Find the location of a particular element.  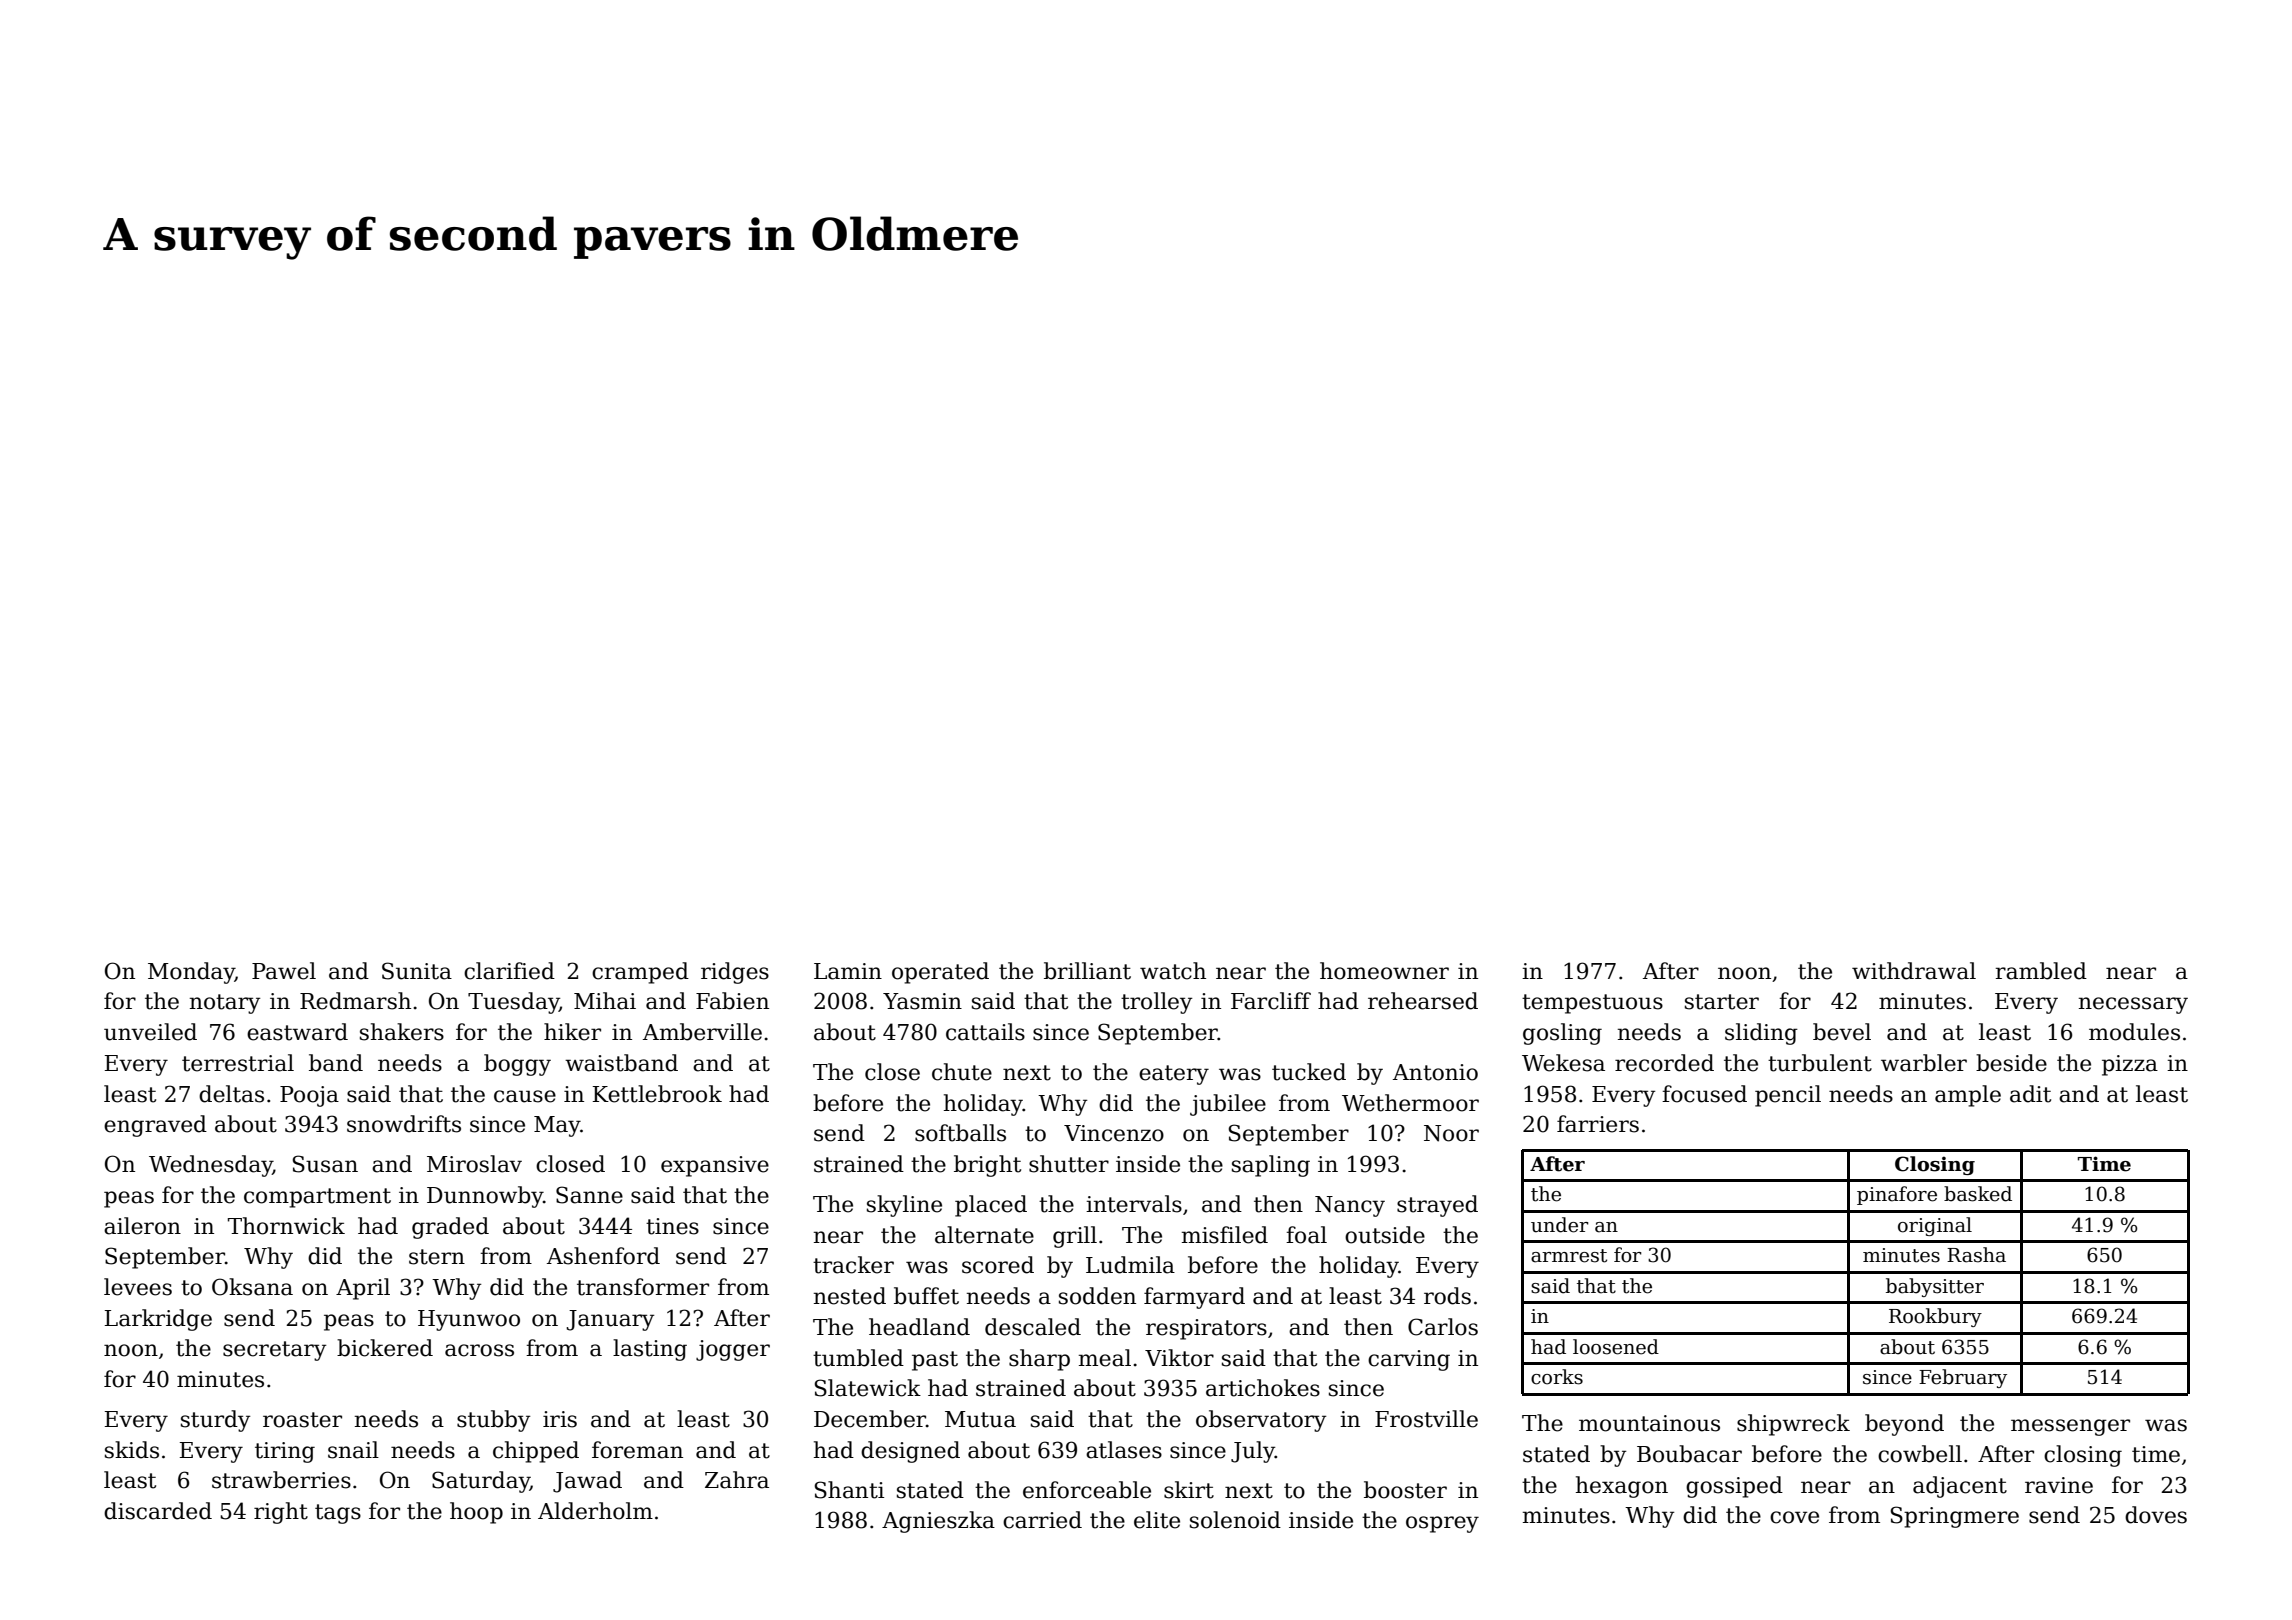

basked is located at coordinates (1978, 1194).
